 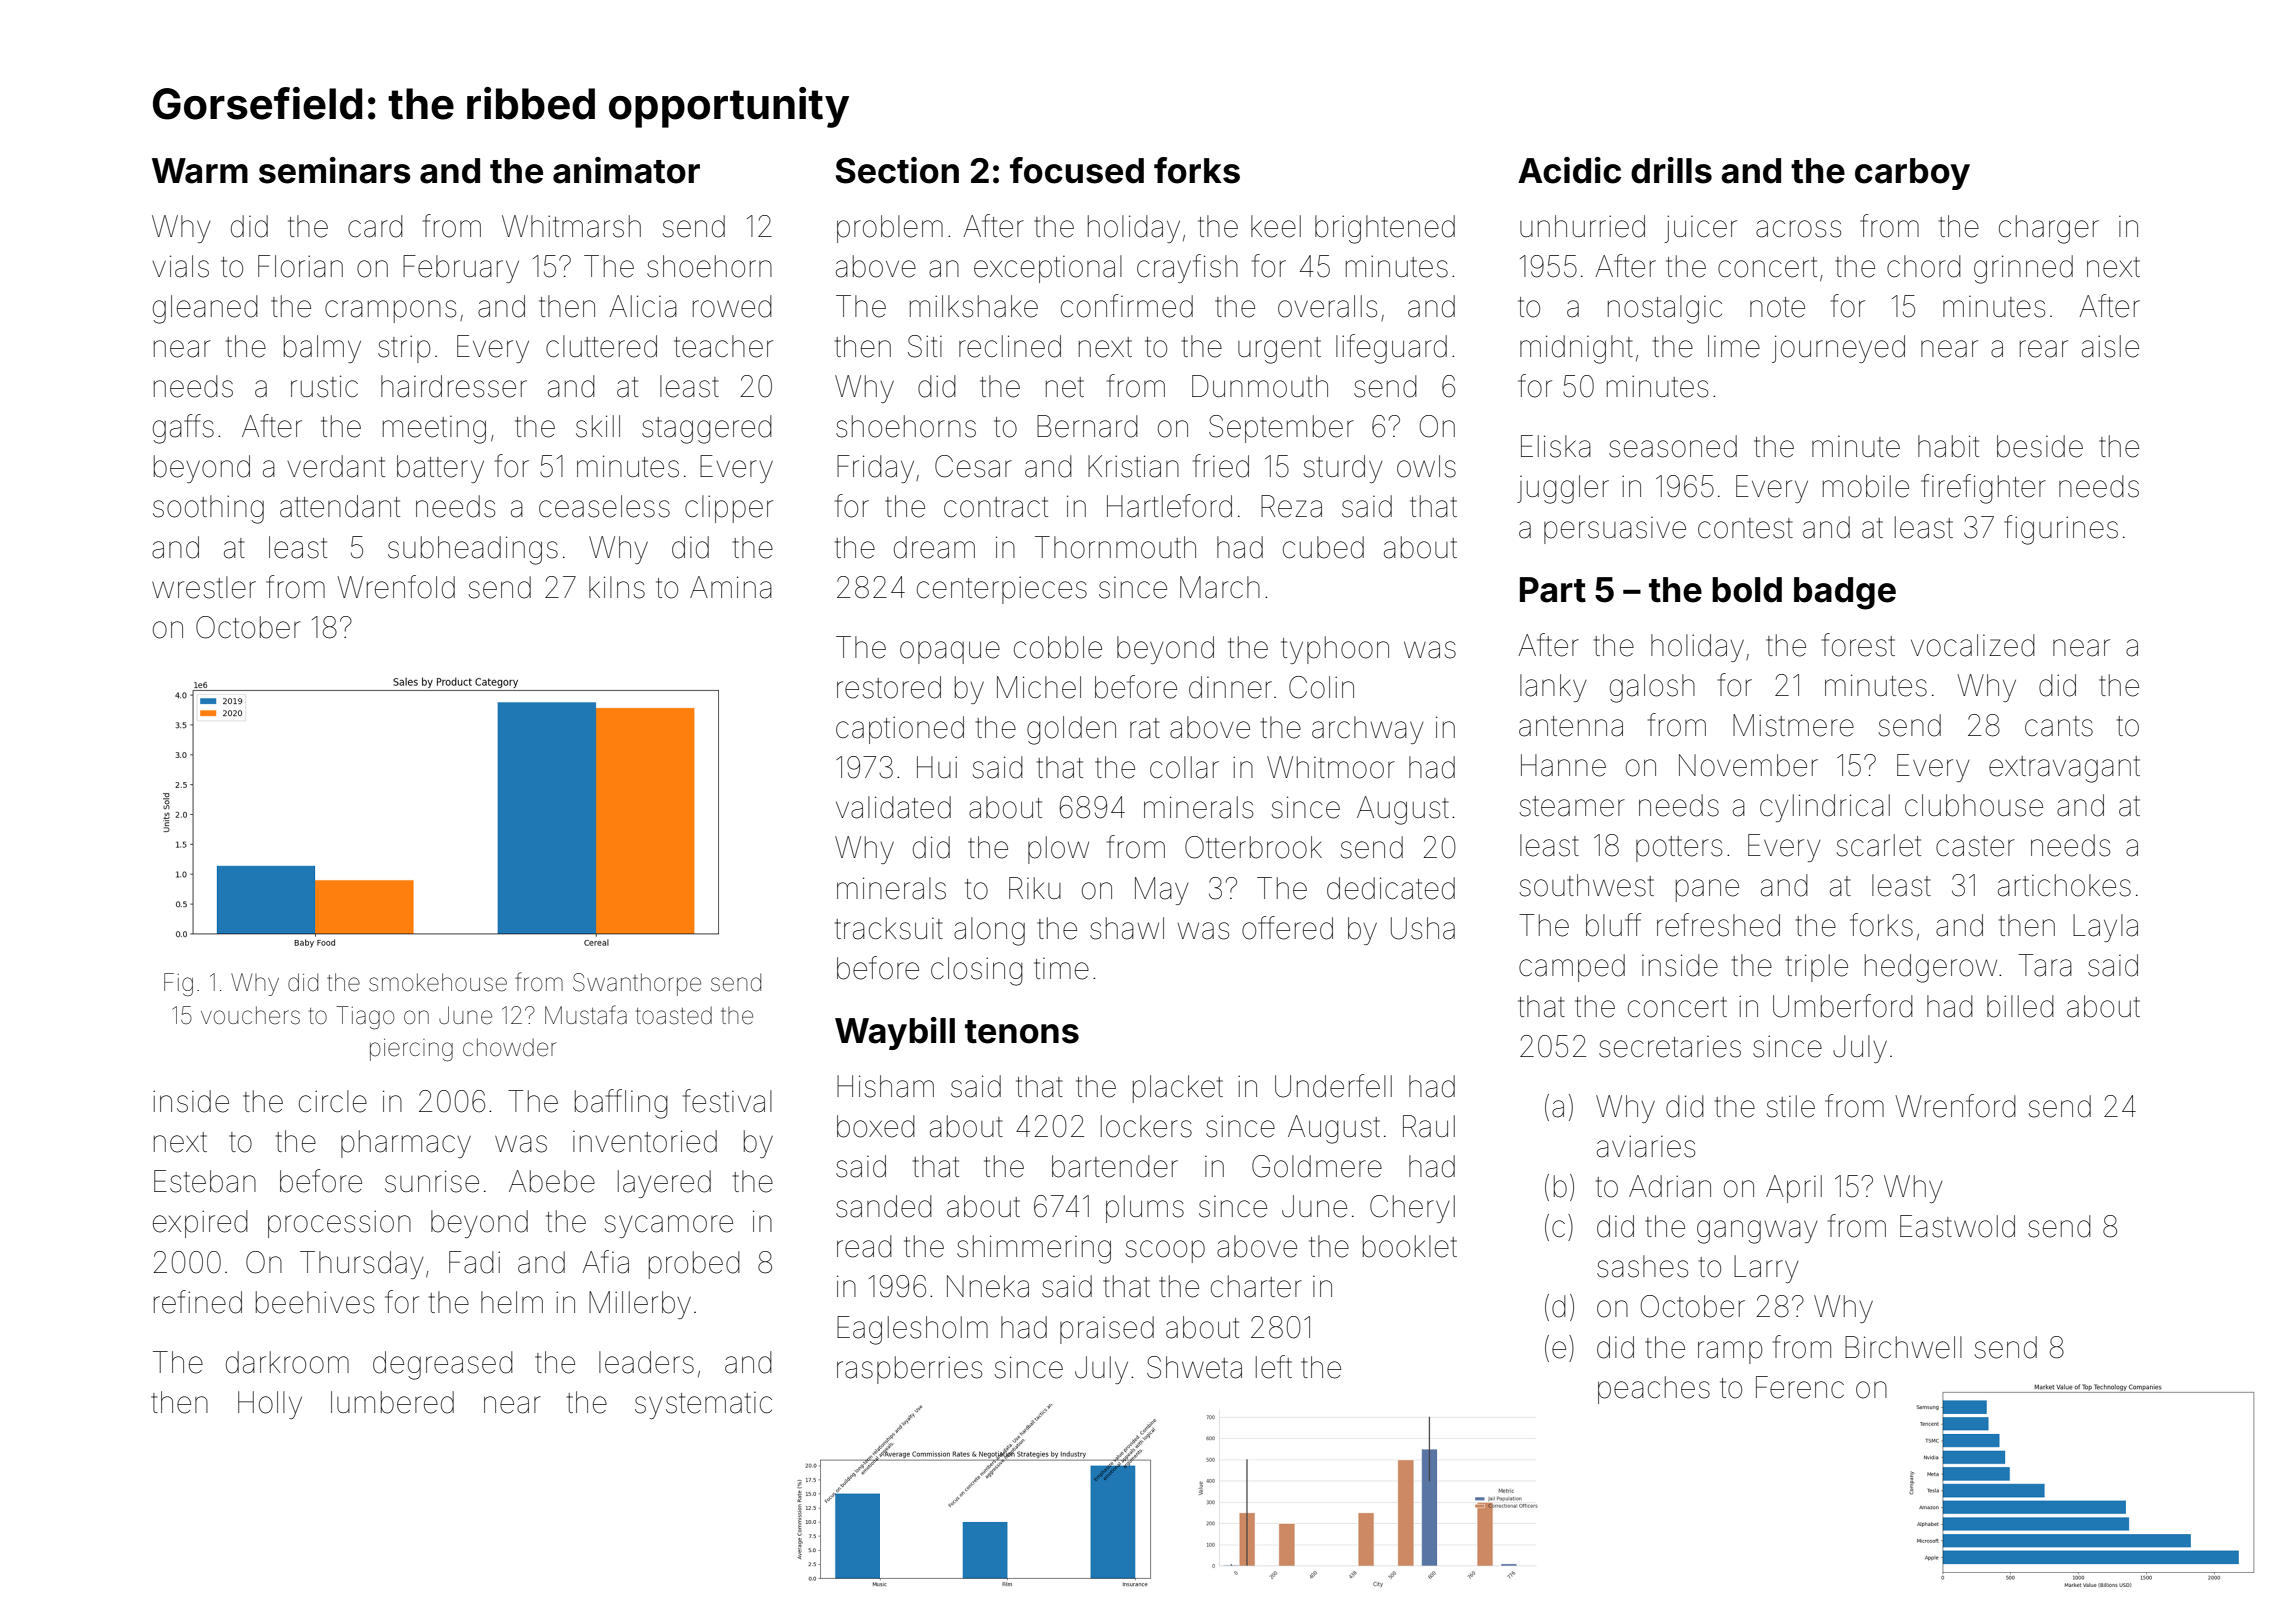 What do you see at coordinates (1957, 1226) in the image?
I see `Eastwold` at bounding box center [1957, 1226].
